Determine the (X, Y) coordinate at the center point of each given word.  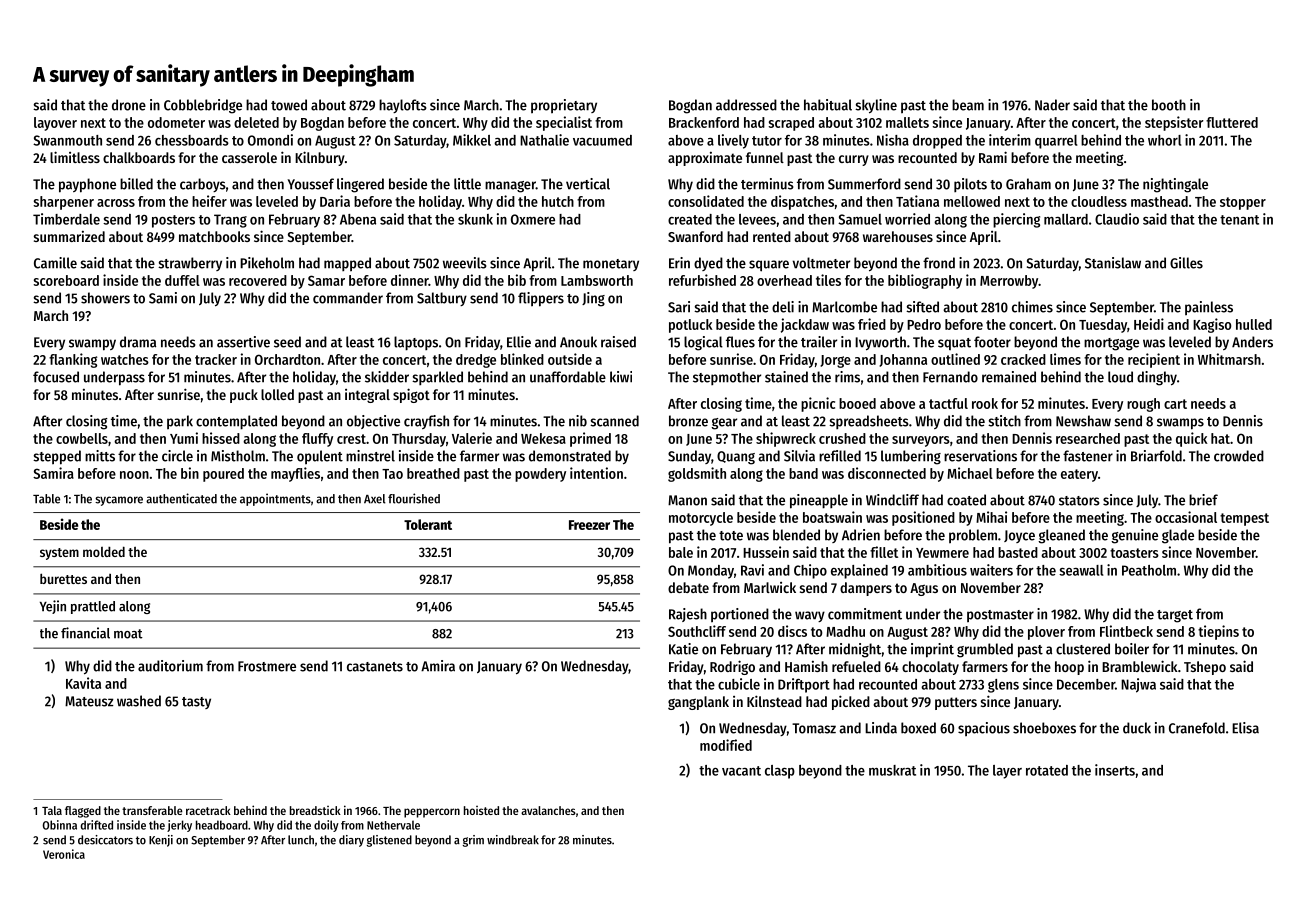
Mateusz (89, 701)
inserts (1115, 770)
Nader (1052, 105)
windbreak (513, 840)
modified (726, 745)
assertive (243, 342)
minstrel (370, 456)
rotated (1047, 770)
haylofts (403, 106)
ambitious (937, 570)
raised (618, 342)
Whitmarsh (1229, 359)
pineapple (819, 501)
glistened (389, 841)
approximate (705, 159)
